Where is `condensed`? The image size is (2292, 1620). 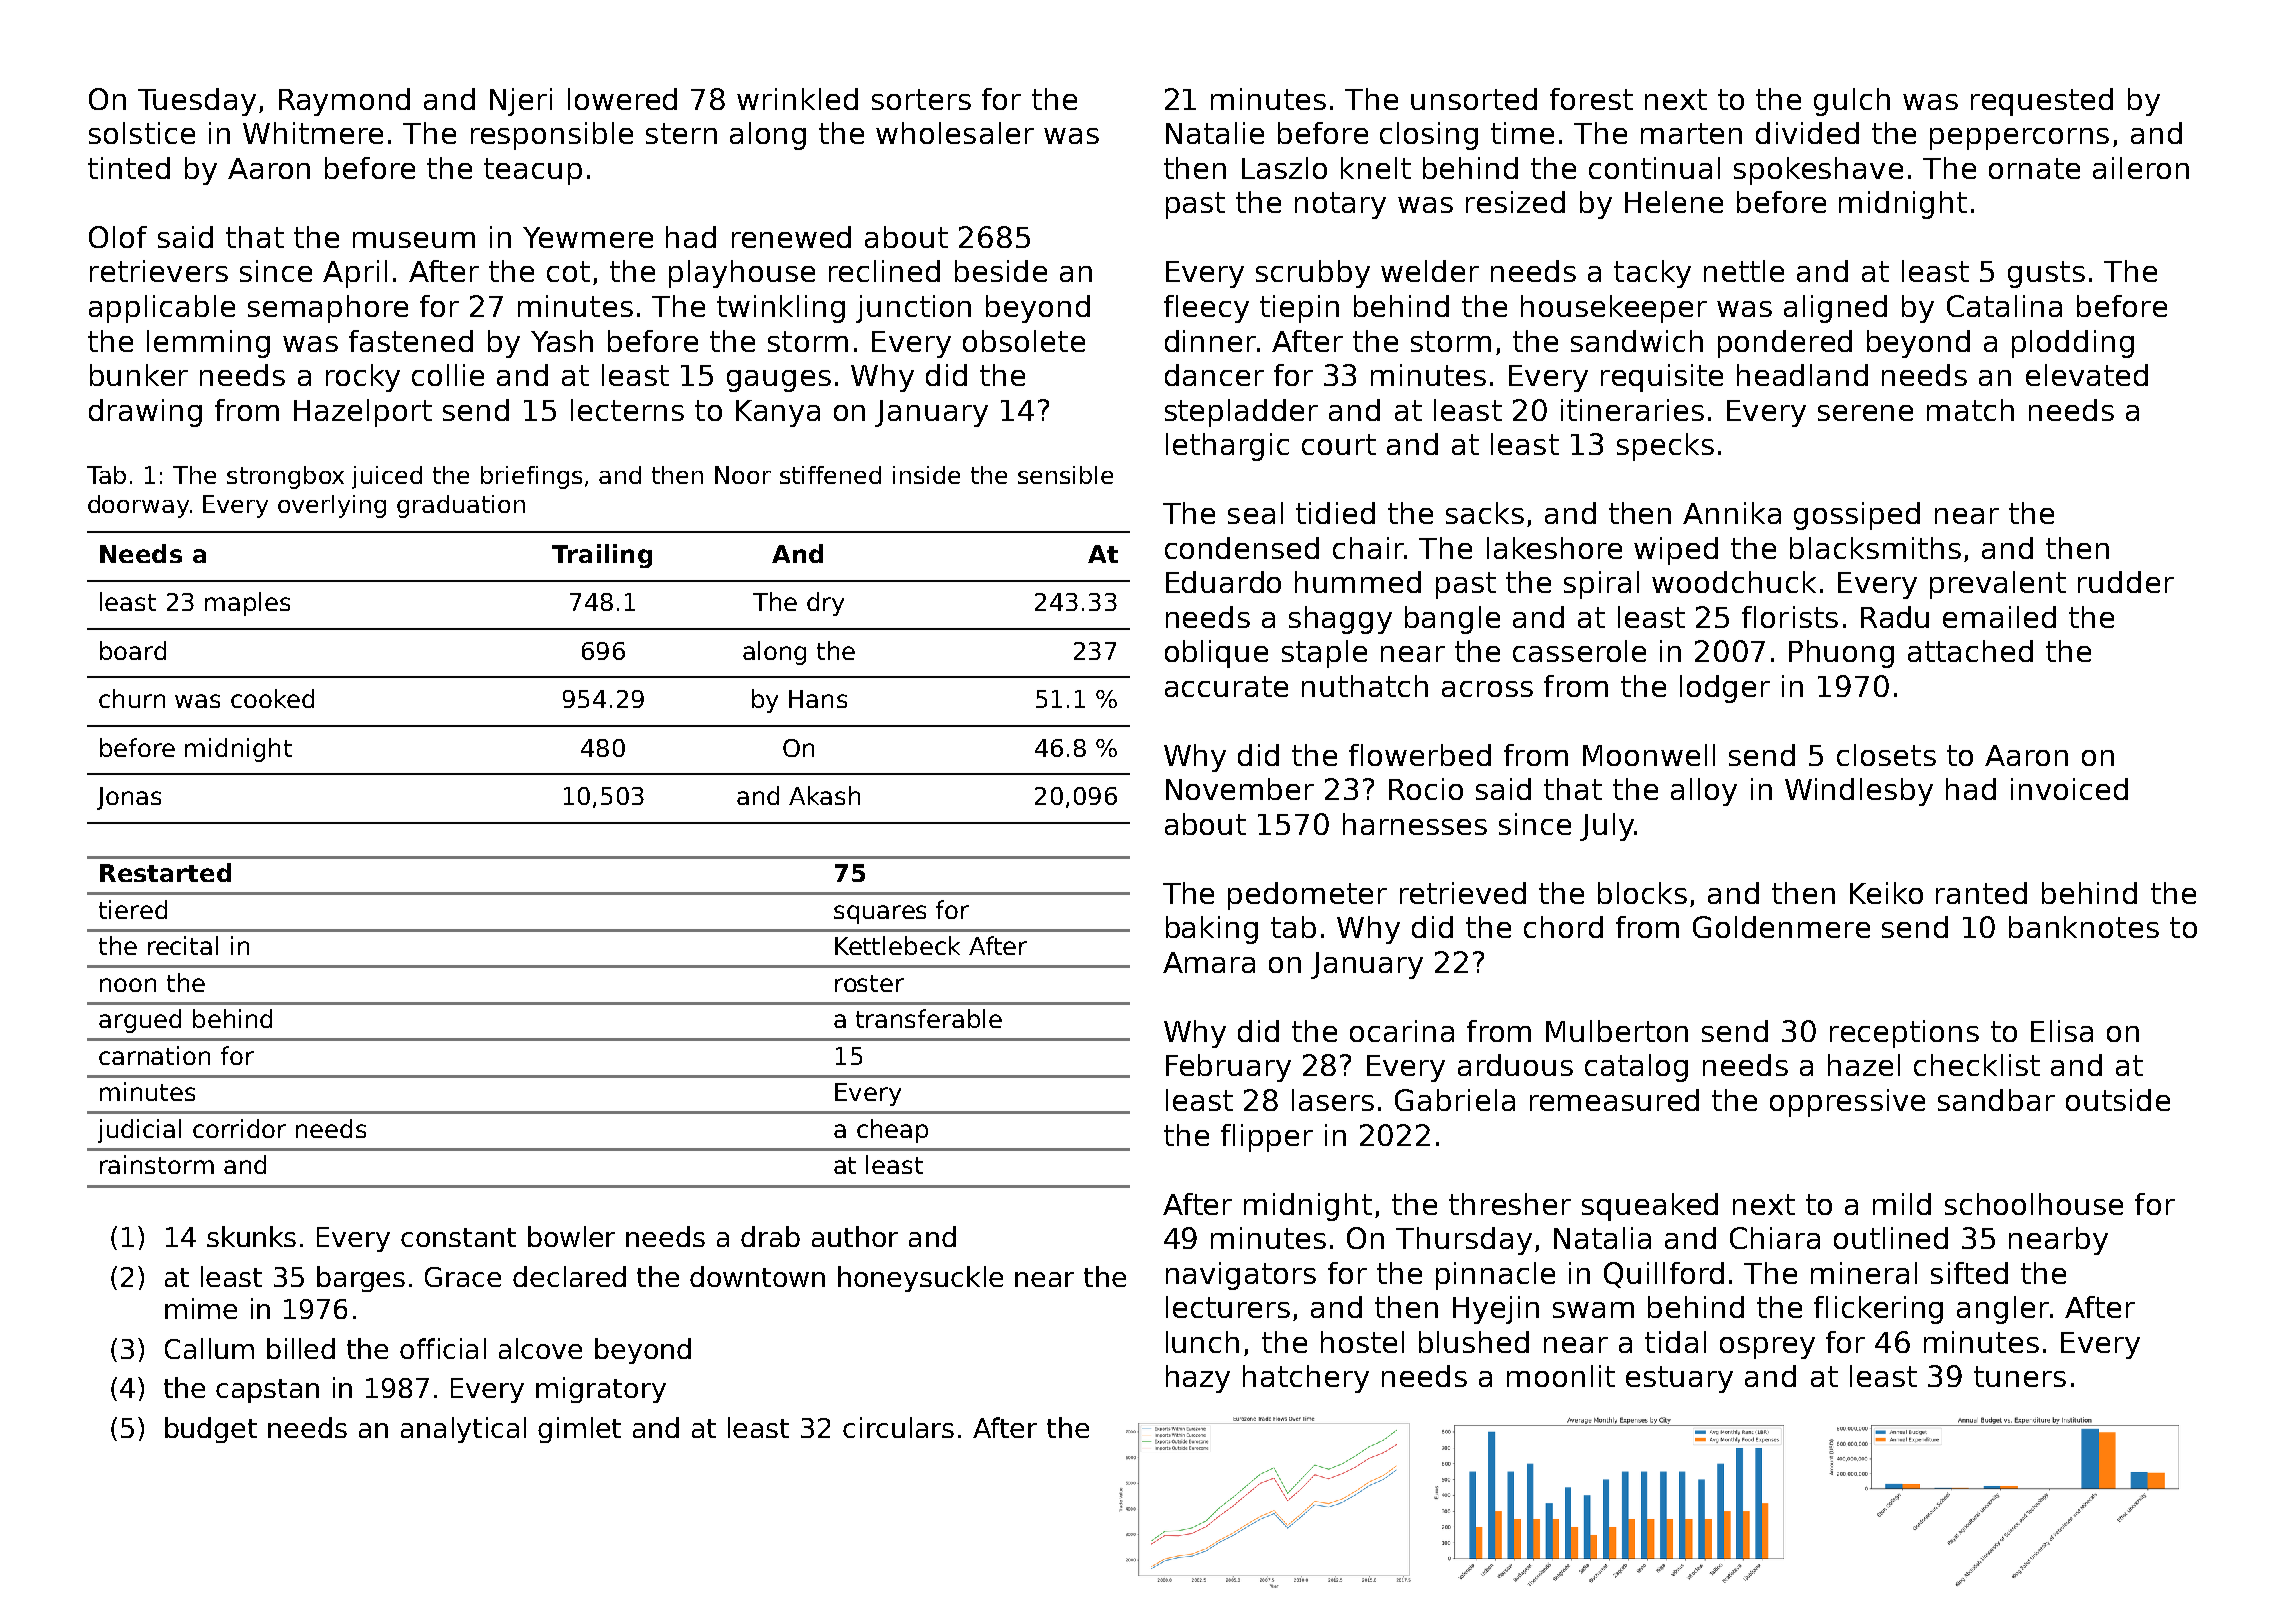
condensed is located at coordinates (1242, 548).
